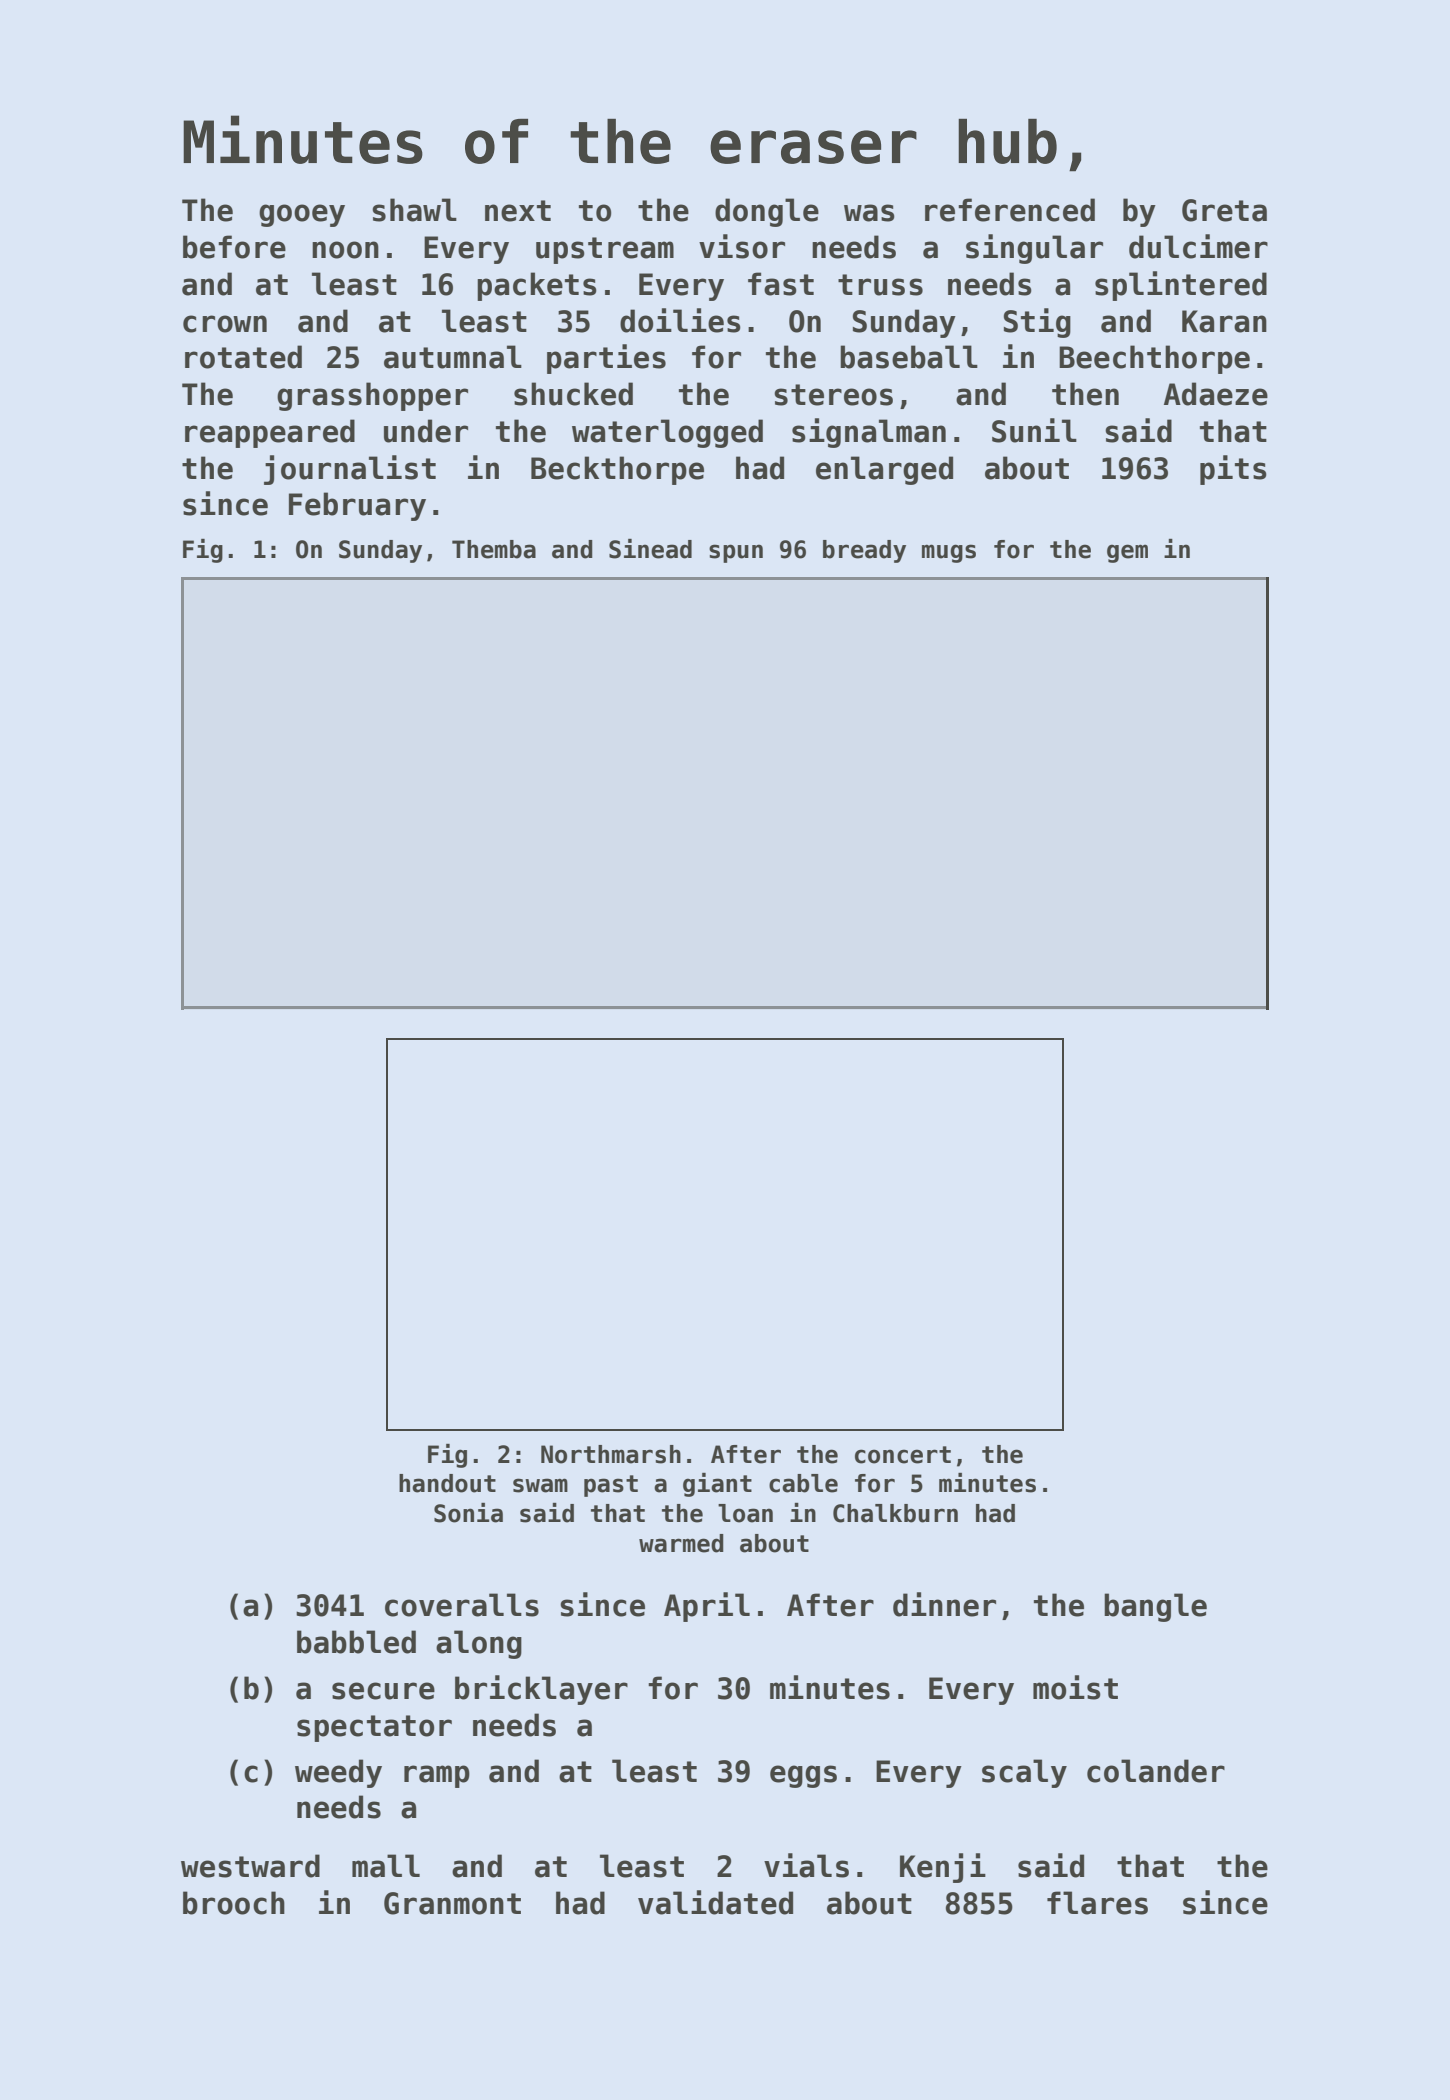  I want to click on bangle, so click(1155, 1607).
